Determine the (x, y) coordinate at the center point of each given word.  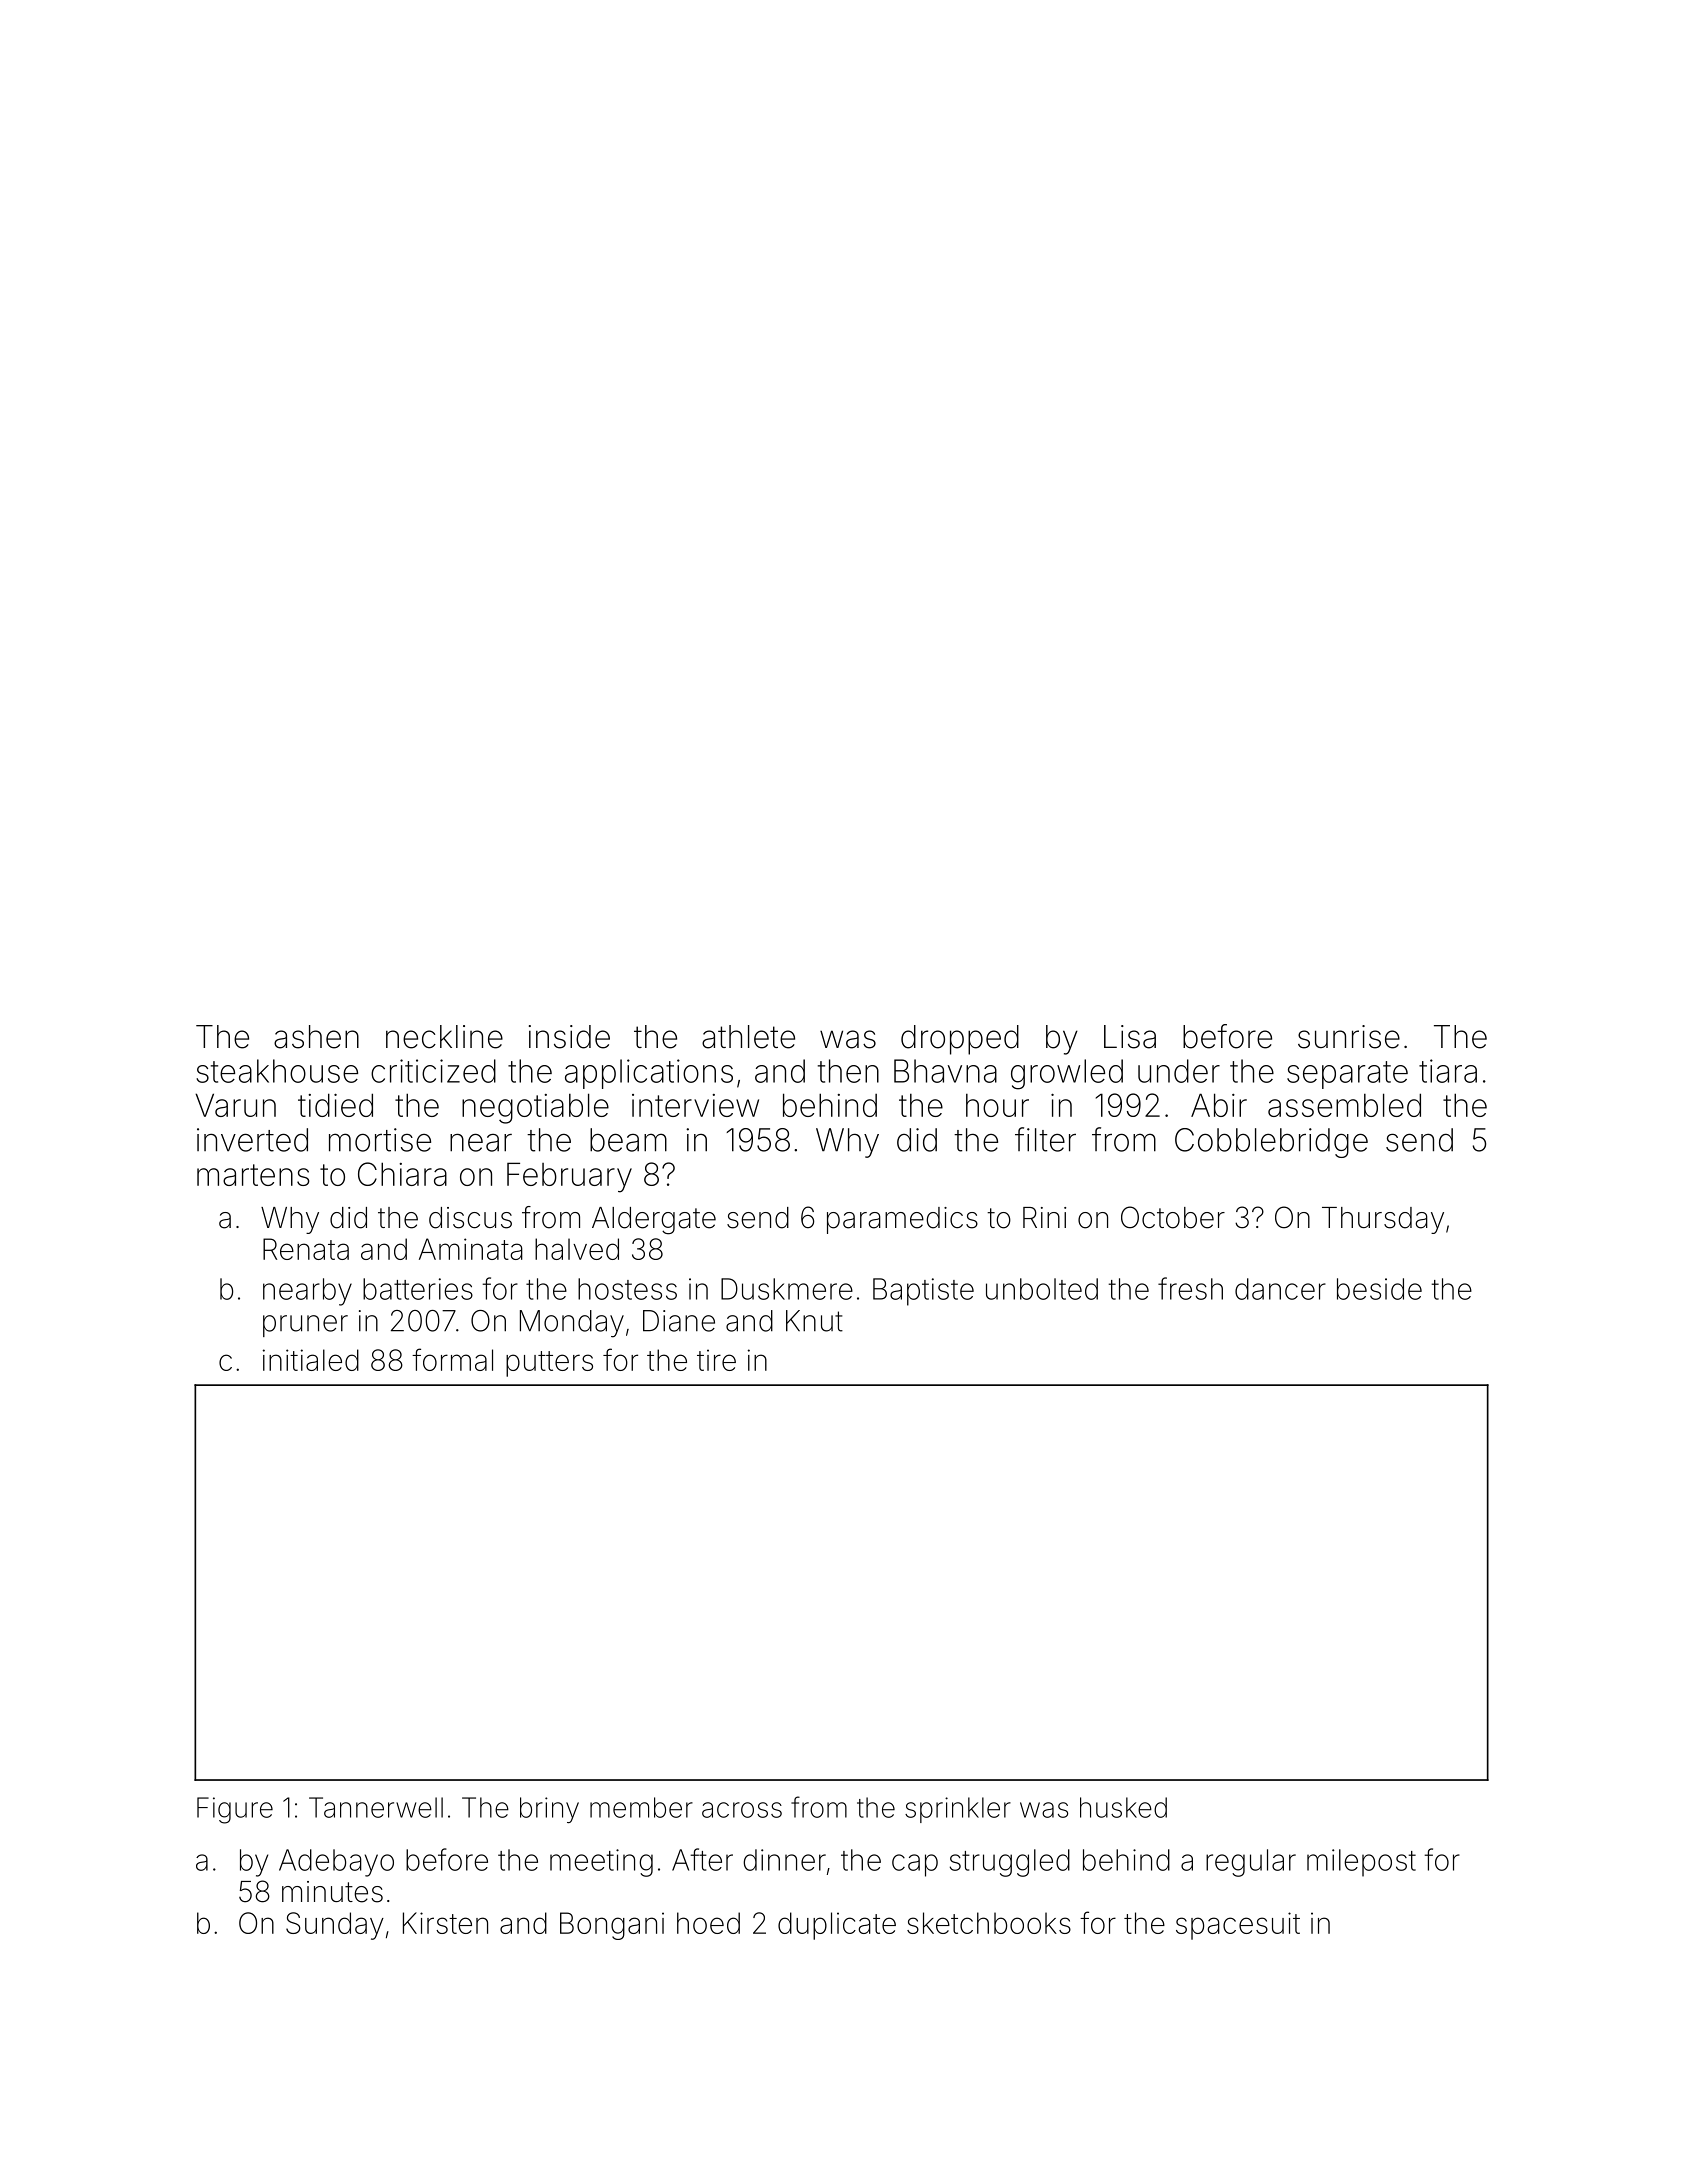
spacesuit (1238, 1926)
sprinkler (958, 1810)
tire (716, 1360)
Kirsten (445, 1923)
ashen (316, 1037)
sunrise (1349, 1037)
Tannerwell (376, 1807)
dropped (960, 1040)
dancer (1280, 1289)
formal (452, 1359)
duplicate (837, 1926)
